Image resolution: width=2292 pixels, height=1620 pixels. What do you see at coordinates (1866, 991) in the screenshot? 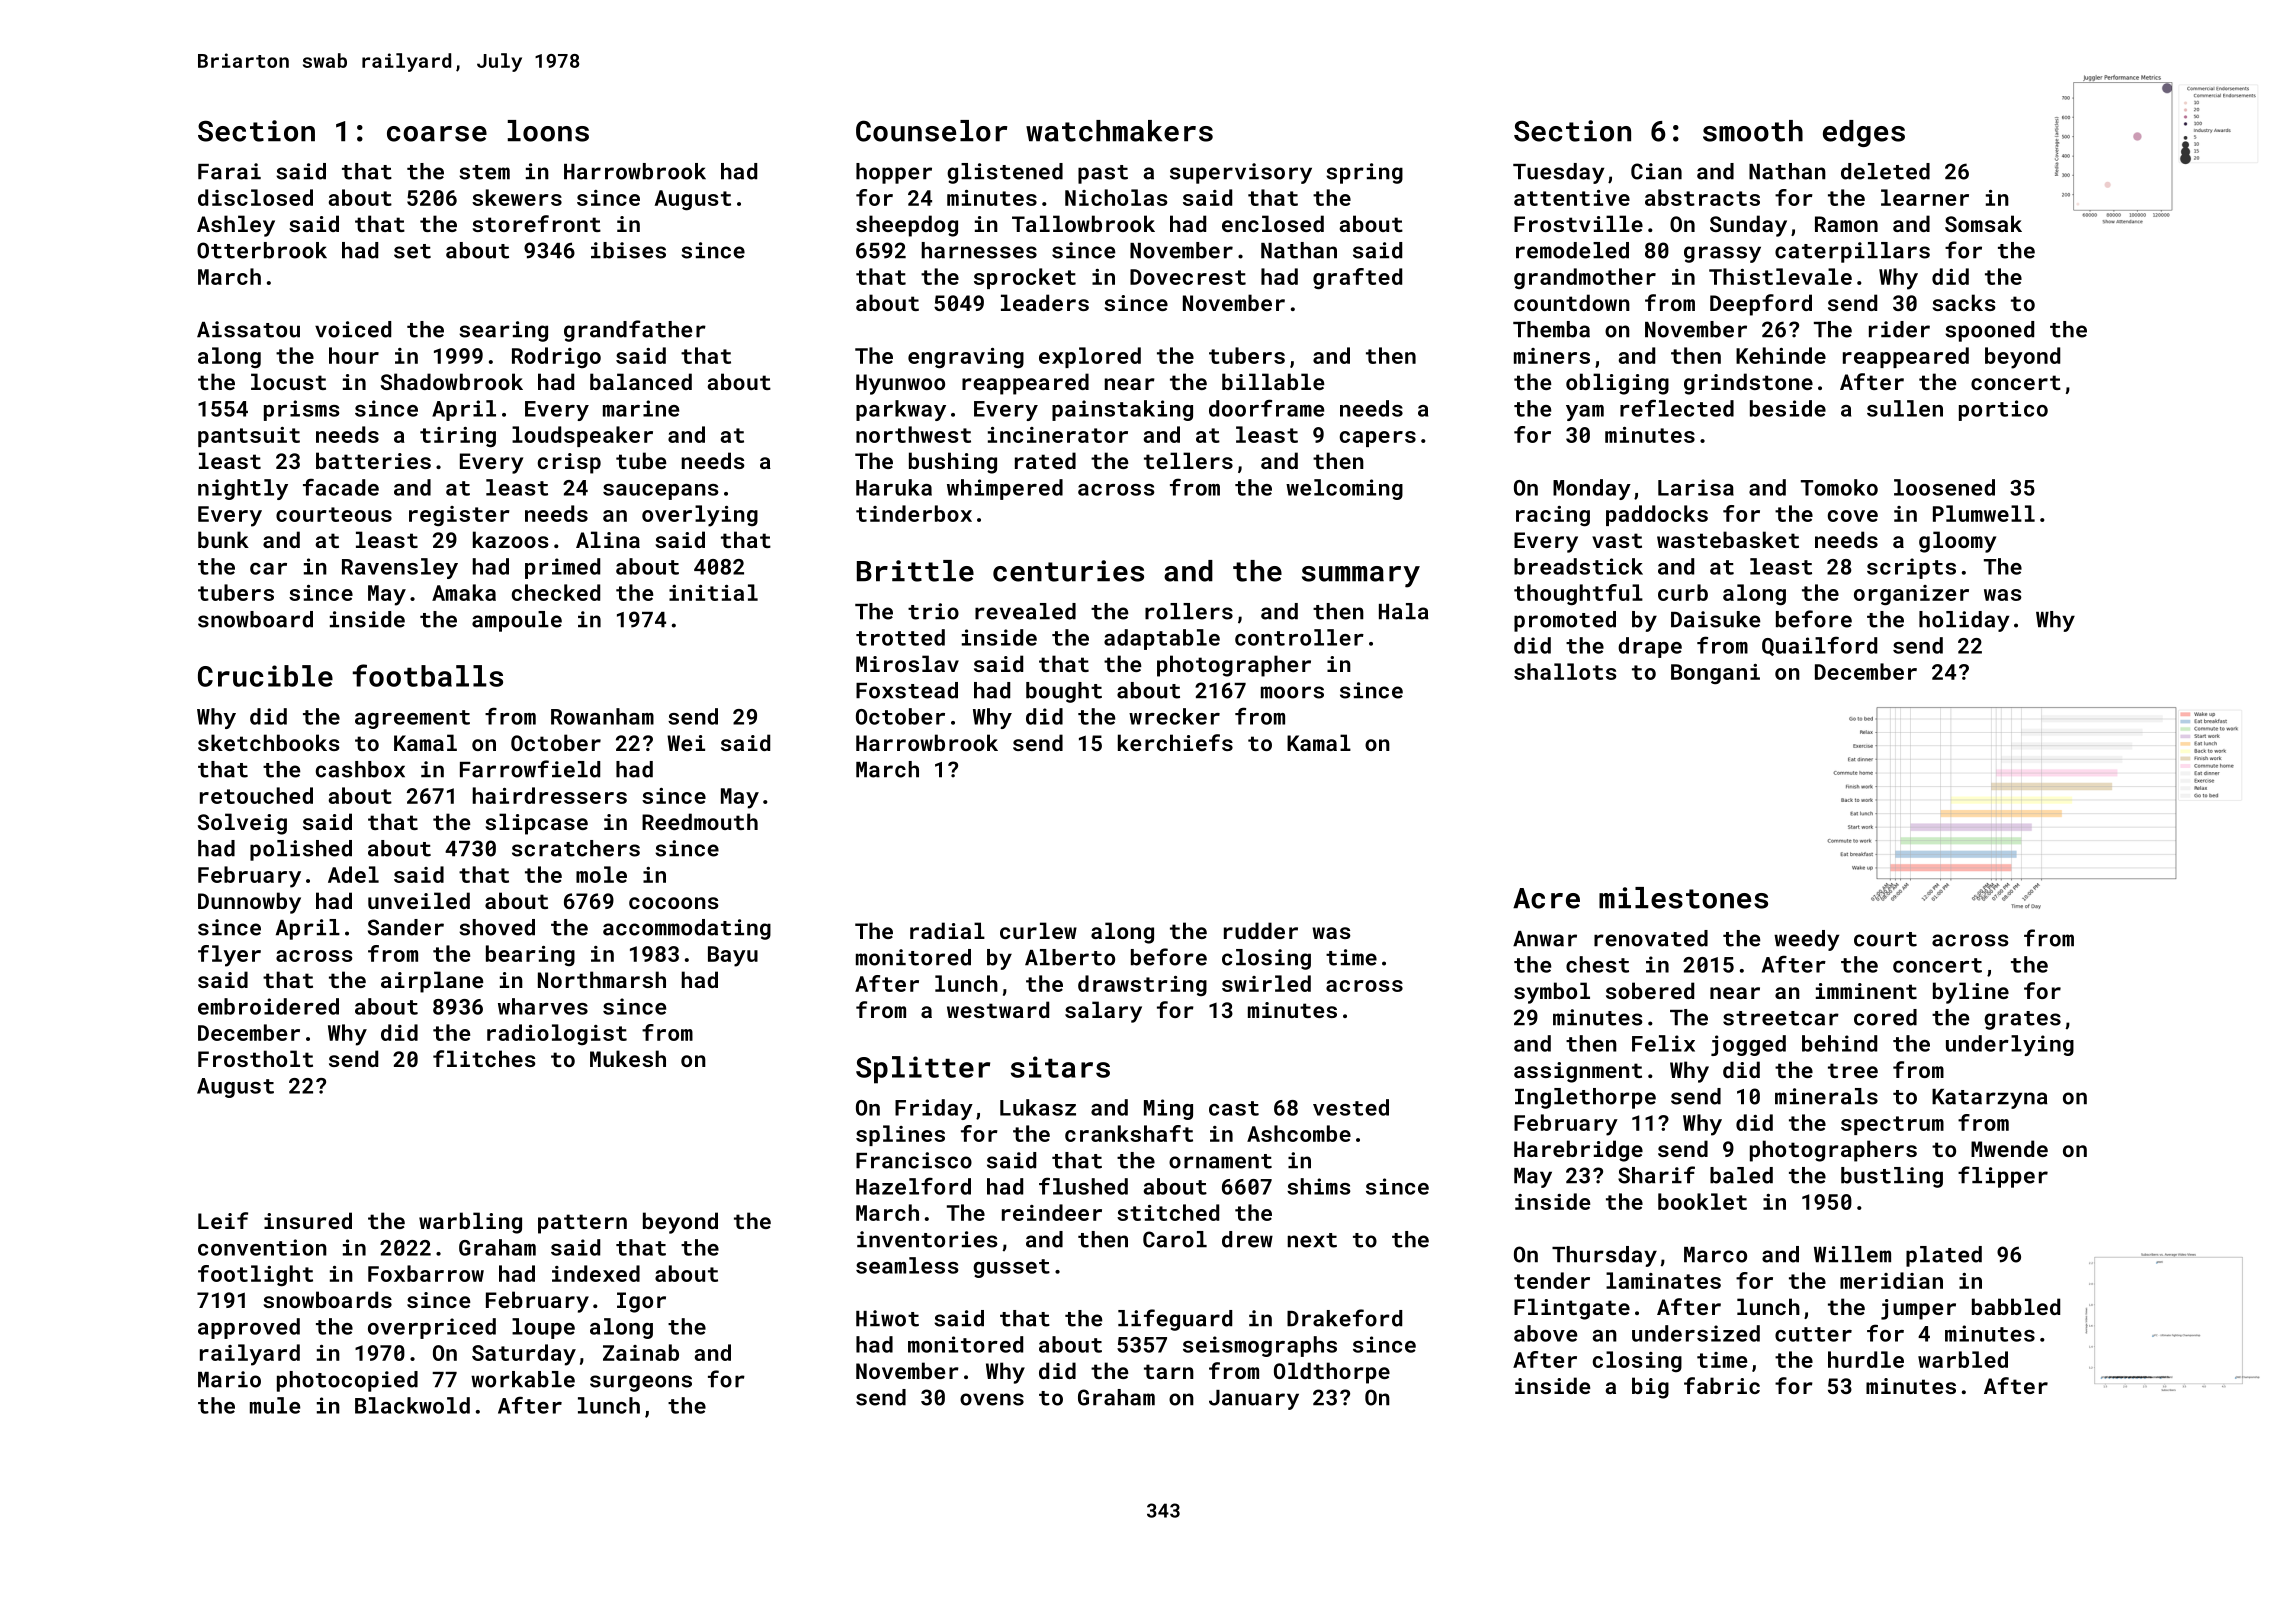
I see `imminent` at bounding box center [1866, 991].
